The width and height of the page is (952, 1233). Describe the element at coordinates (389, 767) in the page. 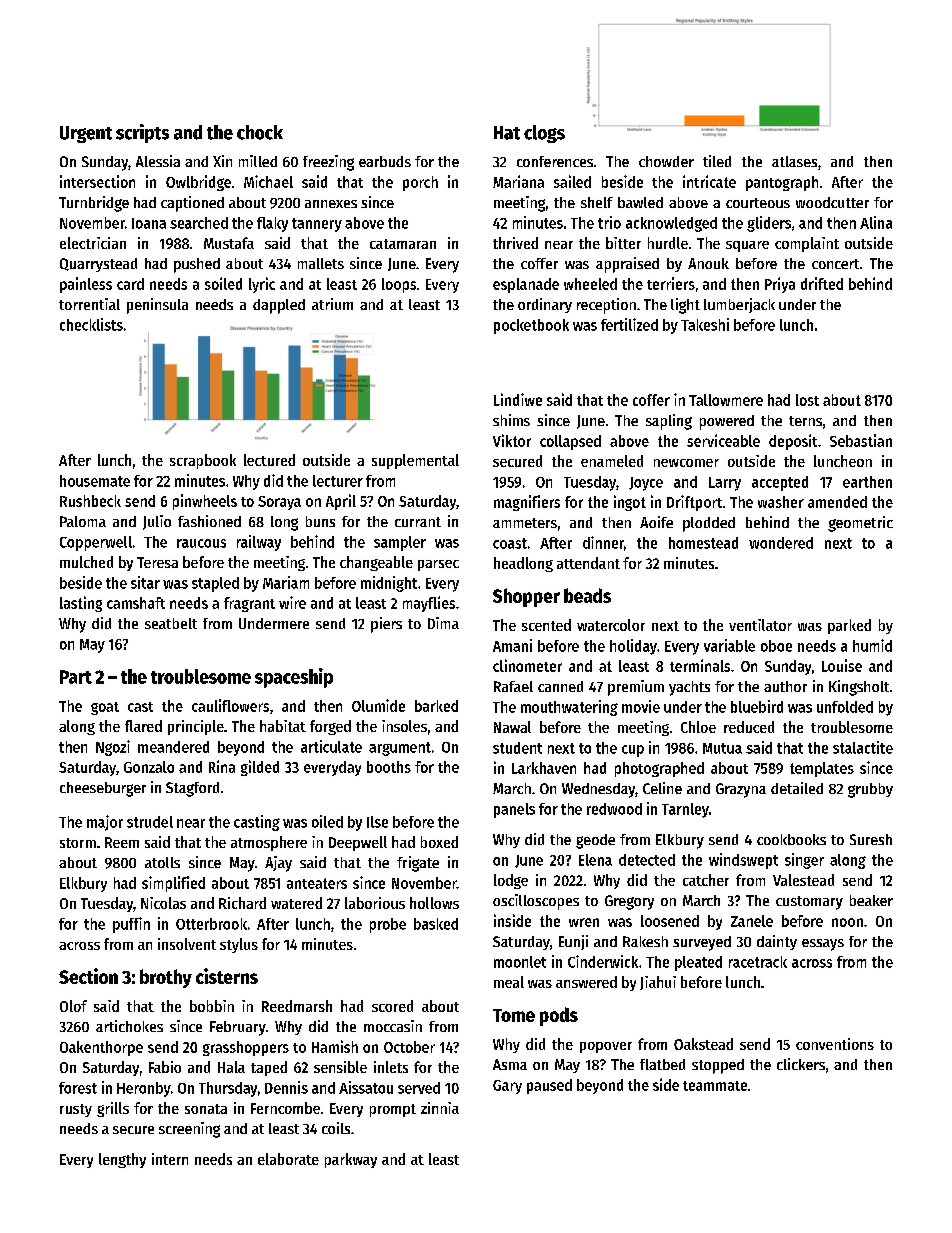

I see `booths` at that location.
